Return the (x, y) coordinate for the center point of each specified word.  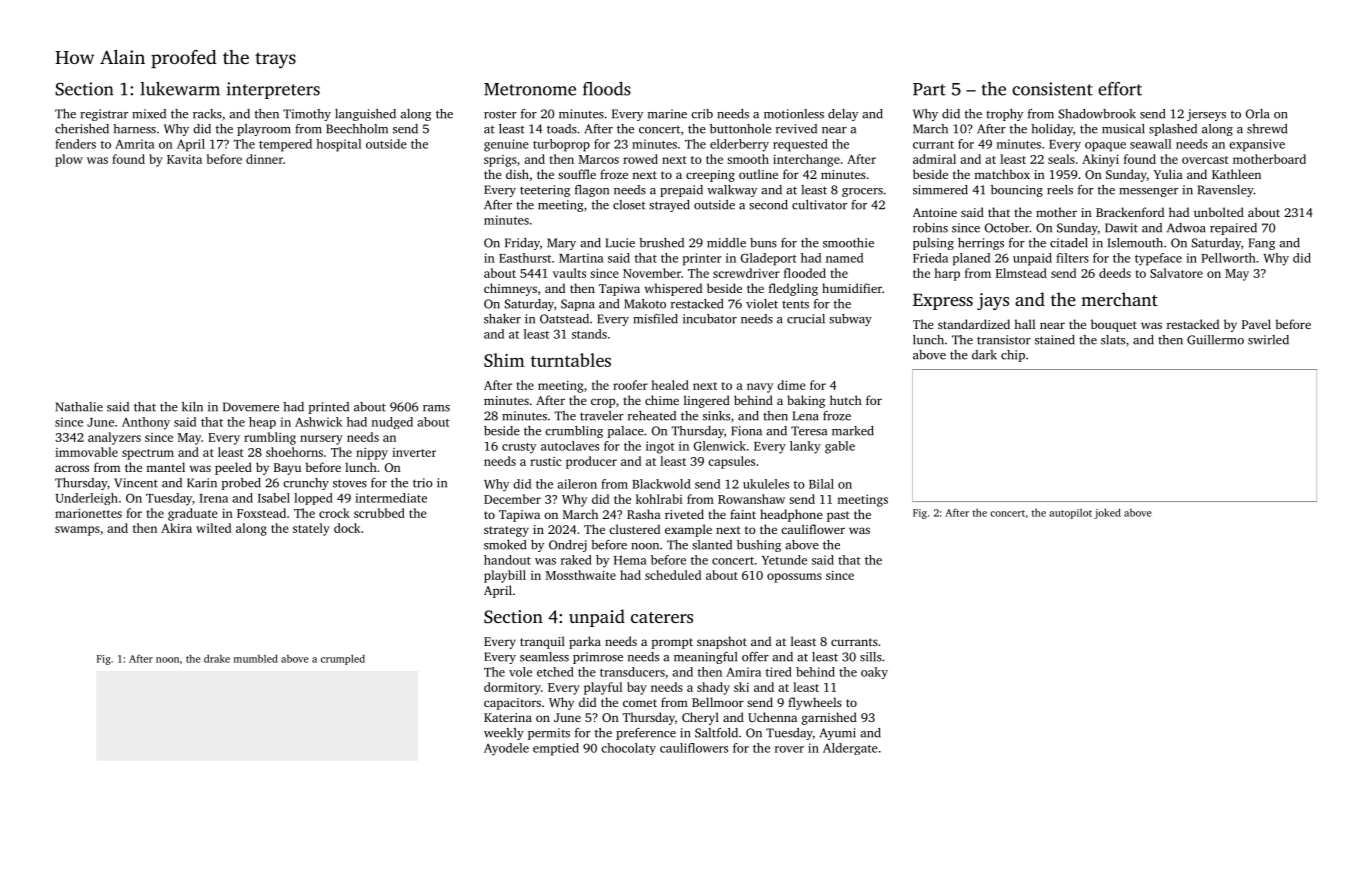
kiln (192, 407)
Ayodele (506, 749)
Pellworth (1228, 258)
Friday (522, 244)
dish (517, 174)
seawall (1150, 144)
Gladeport (769, 259)
